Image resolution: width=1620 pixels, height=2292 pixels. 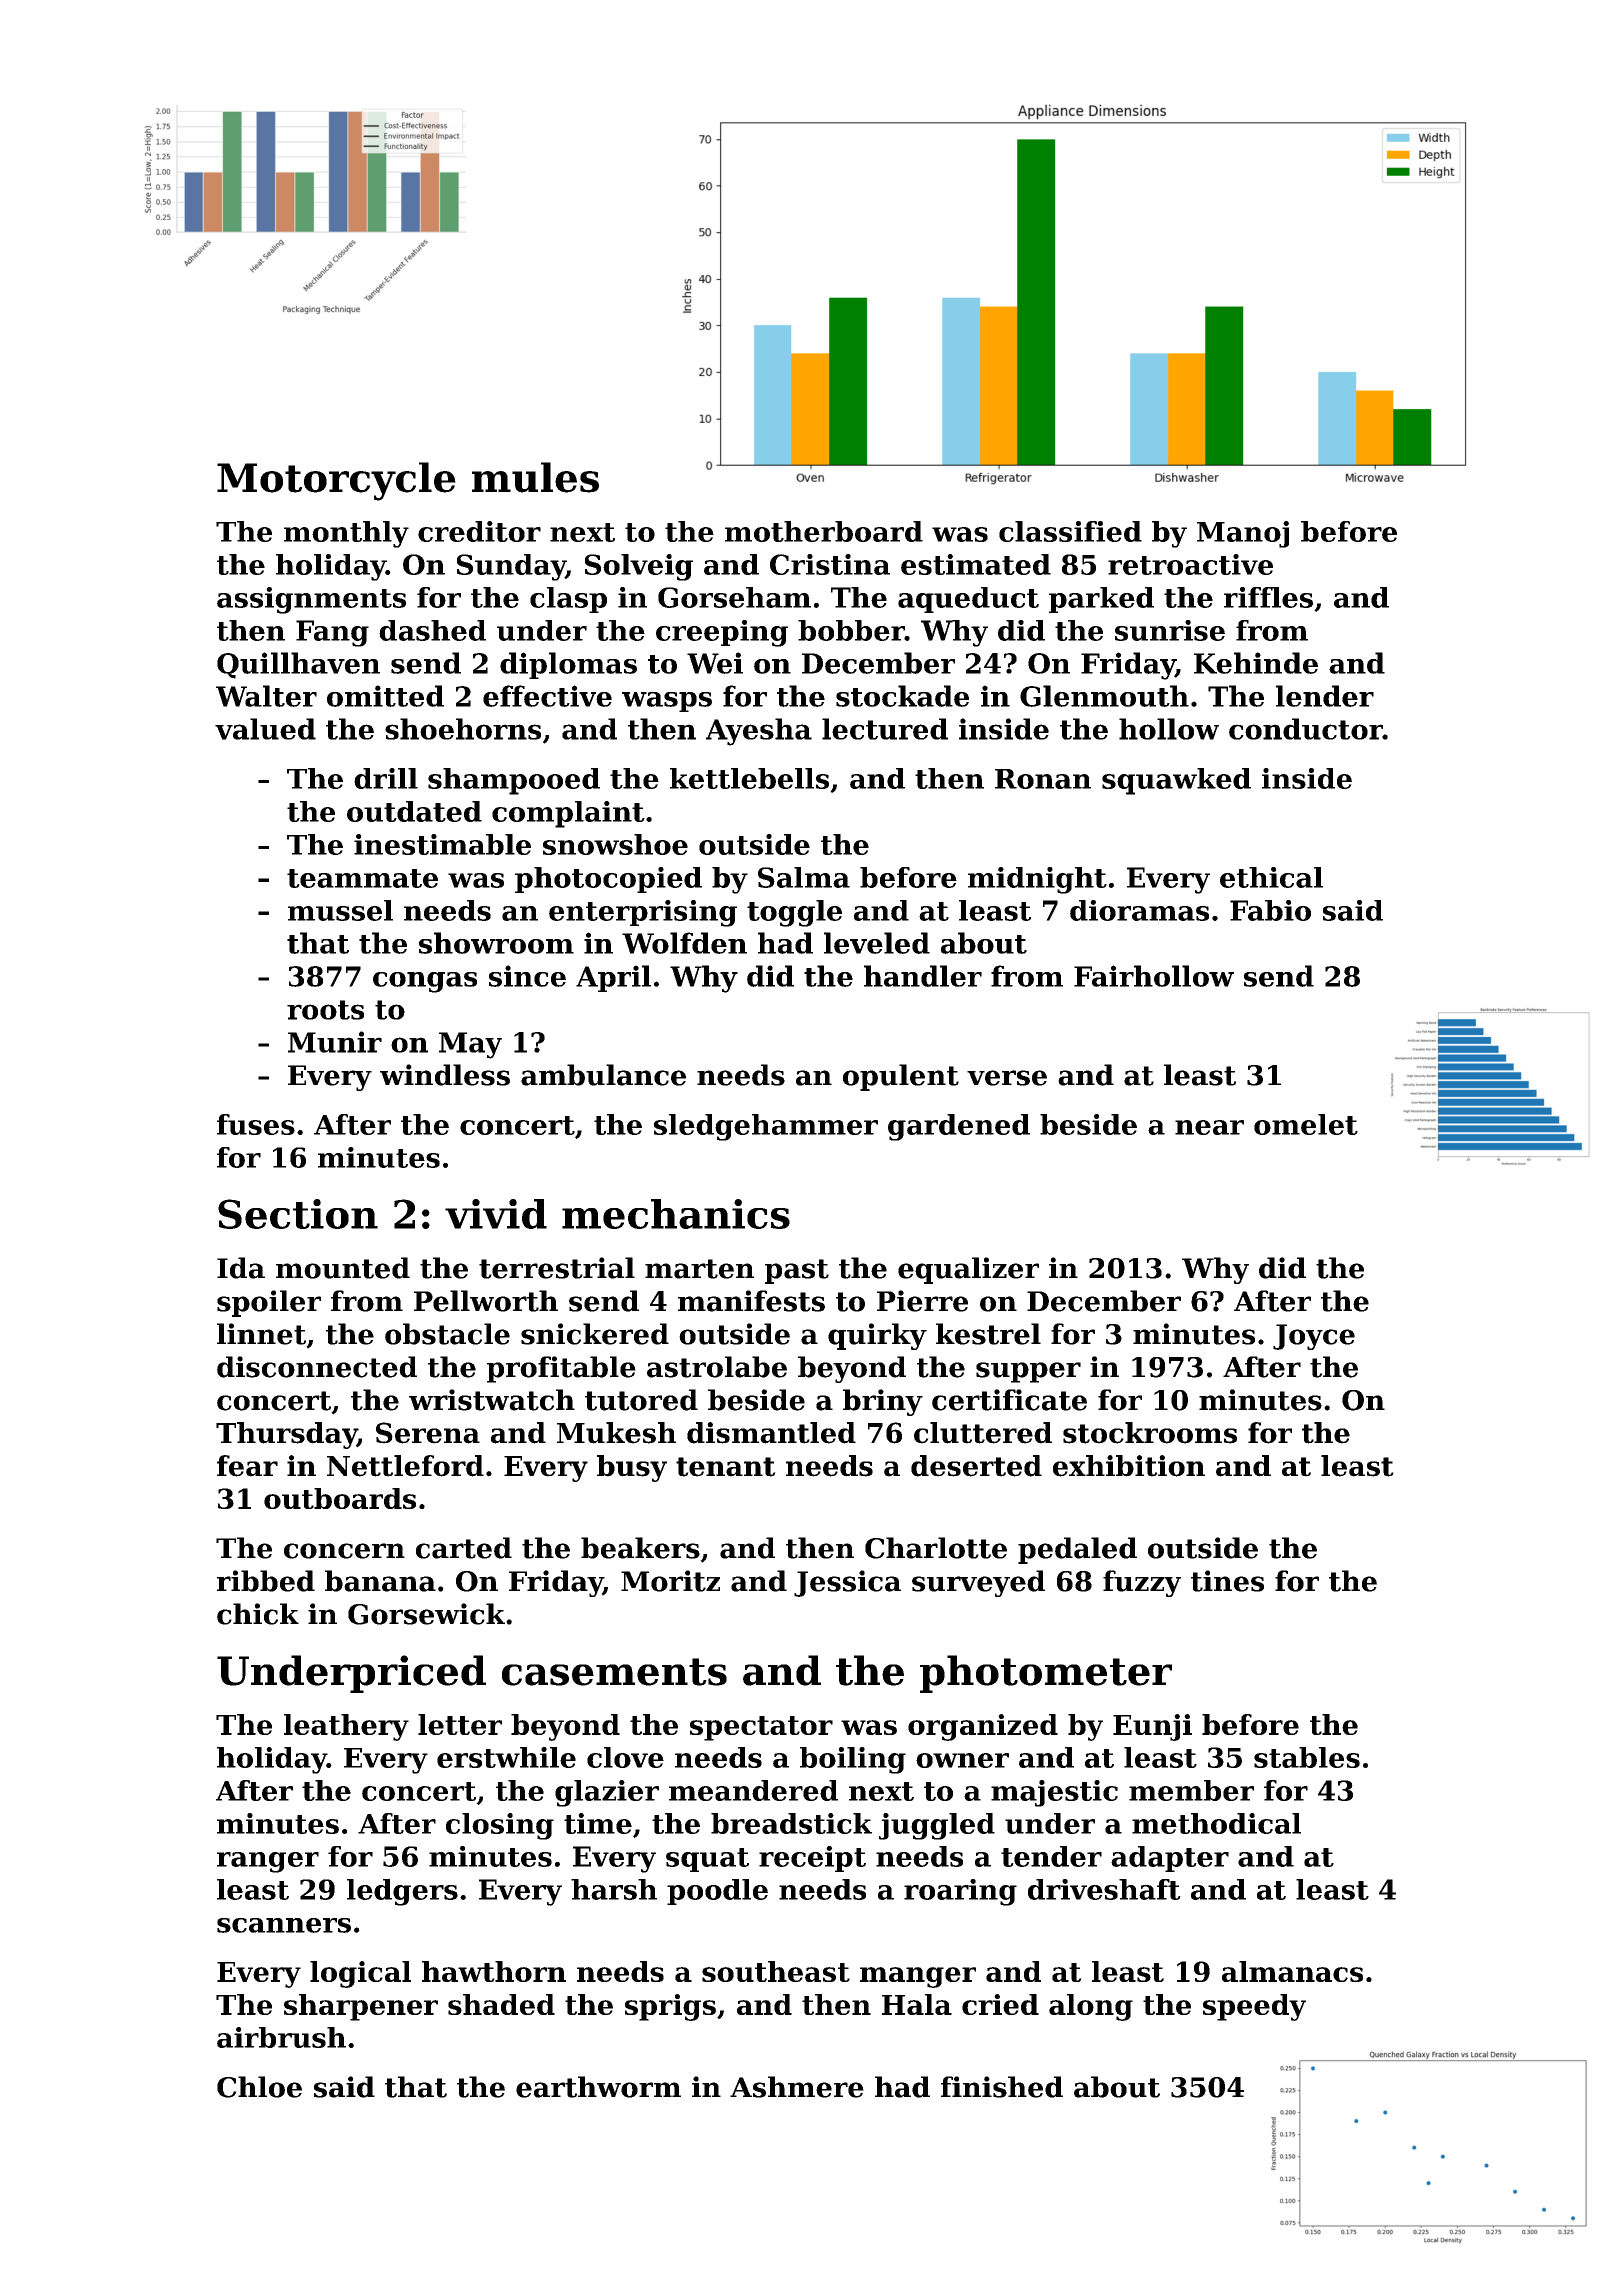 I want to click on photometer, so click(x=1046, y=1674).
